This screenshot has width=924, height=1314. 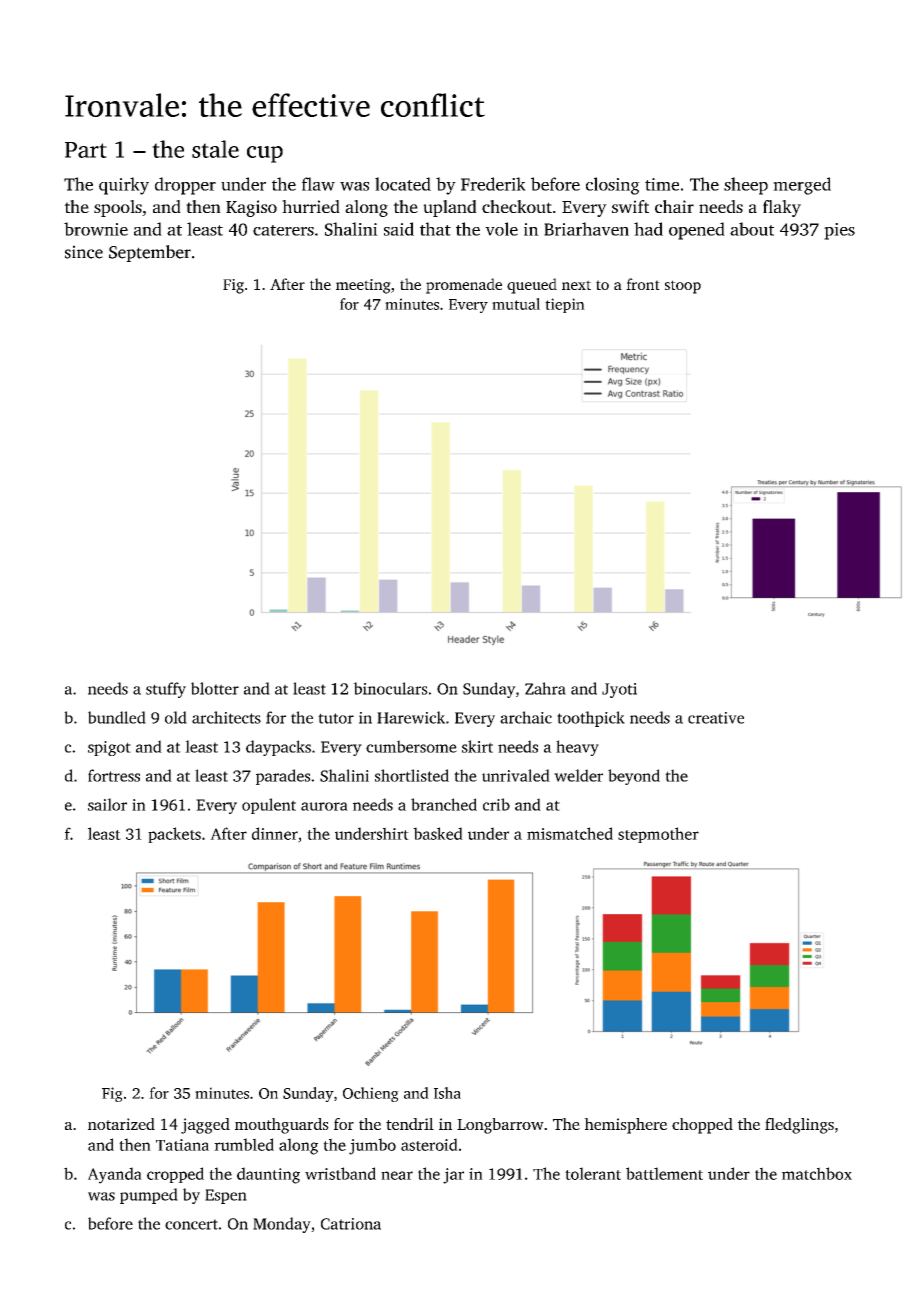 What do you see at coordinates (191, 1224) in the screenshot?
I see `concert` at bounding box center [191, 1224].
